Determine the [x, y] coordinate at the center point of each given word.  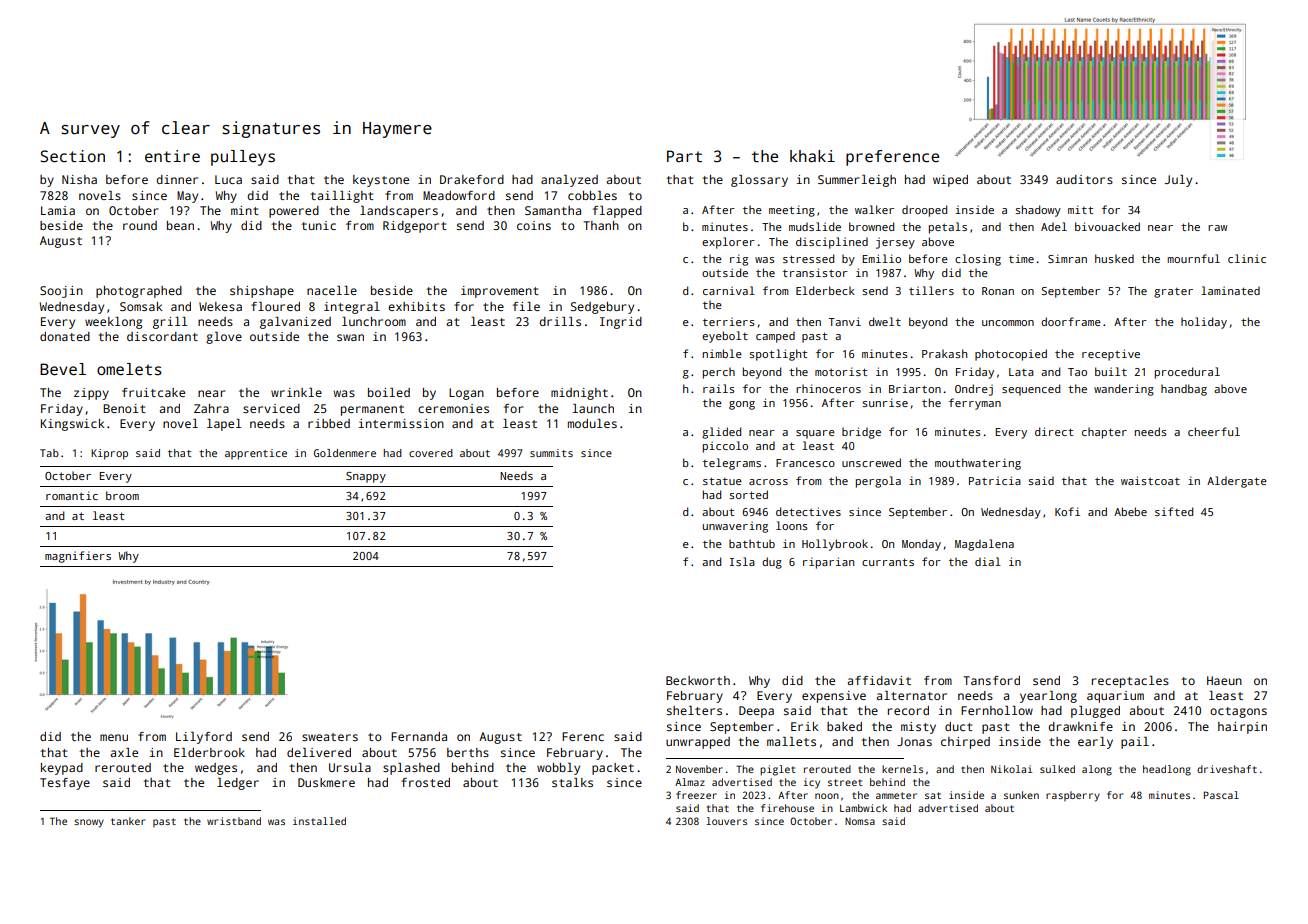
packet [613, 769]
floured [275, 306]
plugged [1095, 712]
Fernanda [419, 736]
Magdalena [984, 545]
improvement [500, 292]
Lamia [58, 210]
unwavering [735, 527]
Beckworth [698, 680]
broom [122, 495]
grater [1173, 293]
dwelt [885, 321]
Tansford [991, 680]
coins [534, 225]
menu [114, 737]
